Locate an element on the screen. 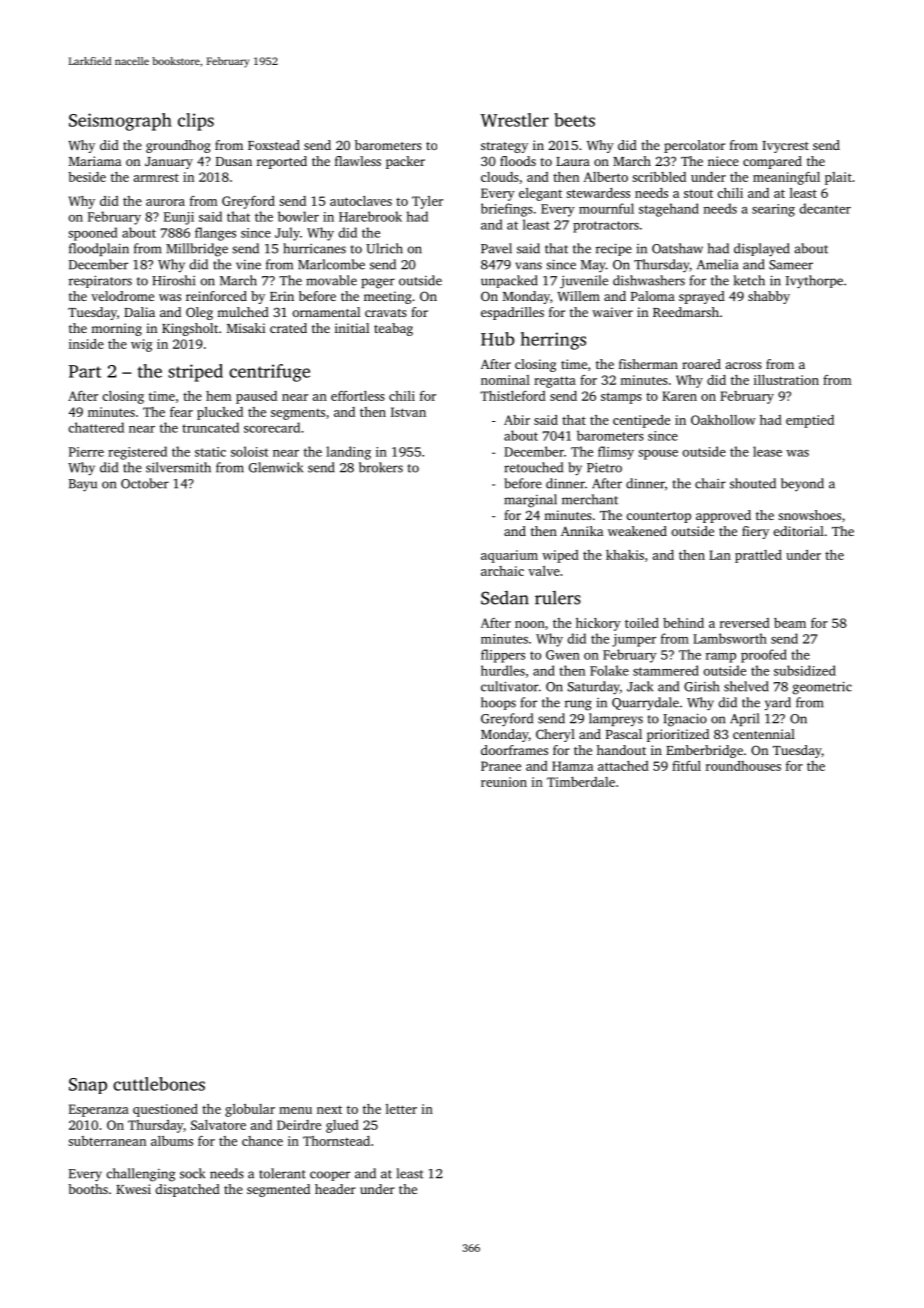 This screenshot has height=1308, width=924. roundhouses is located at coordinates (743, 766).
